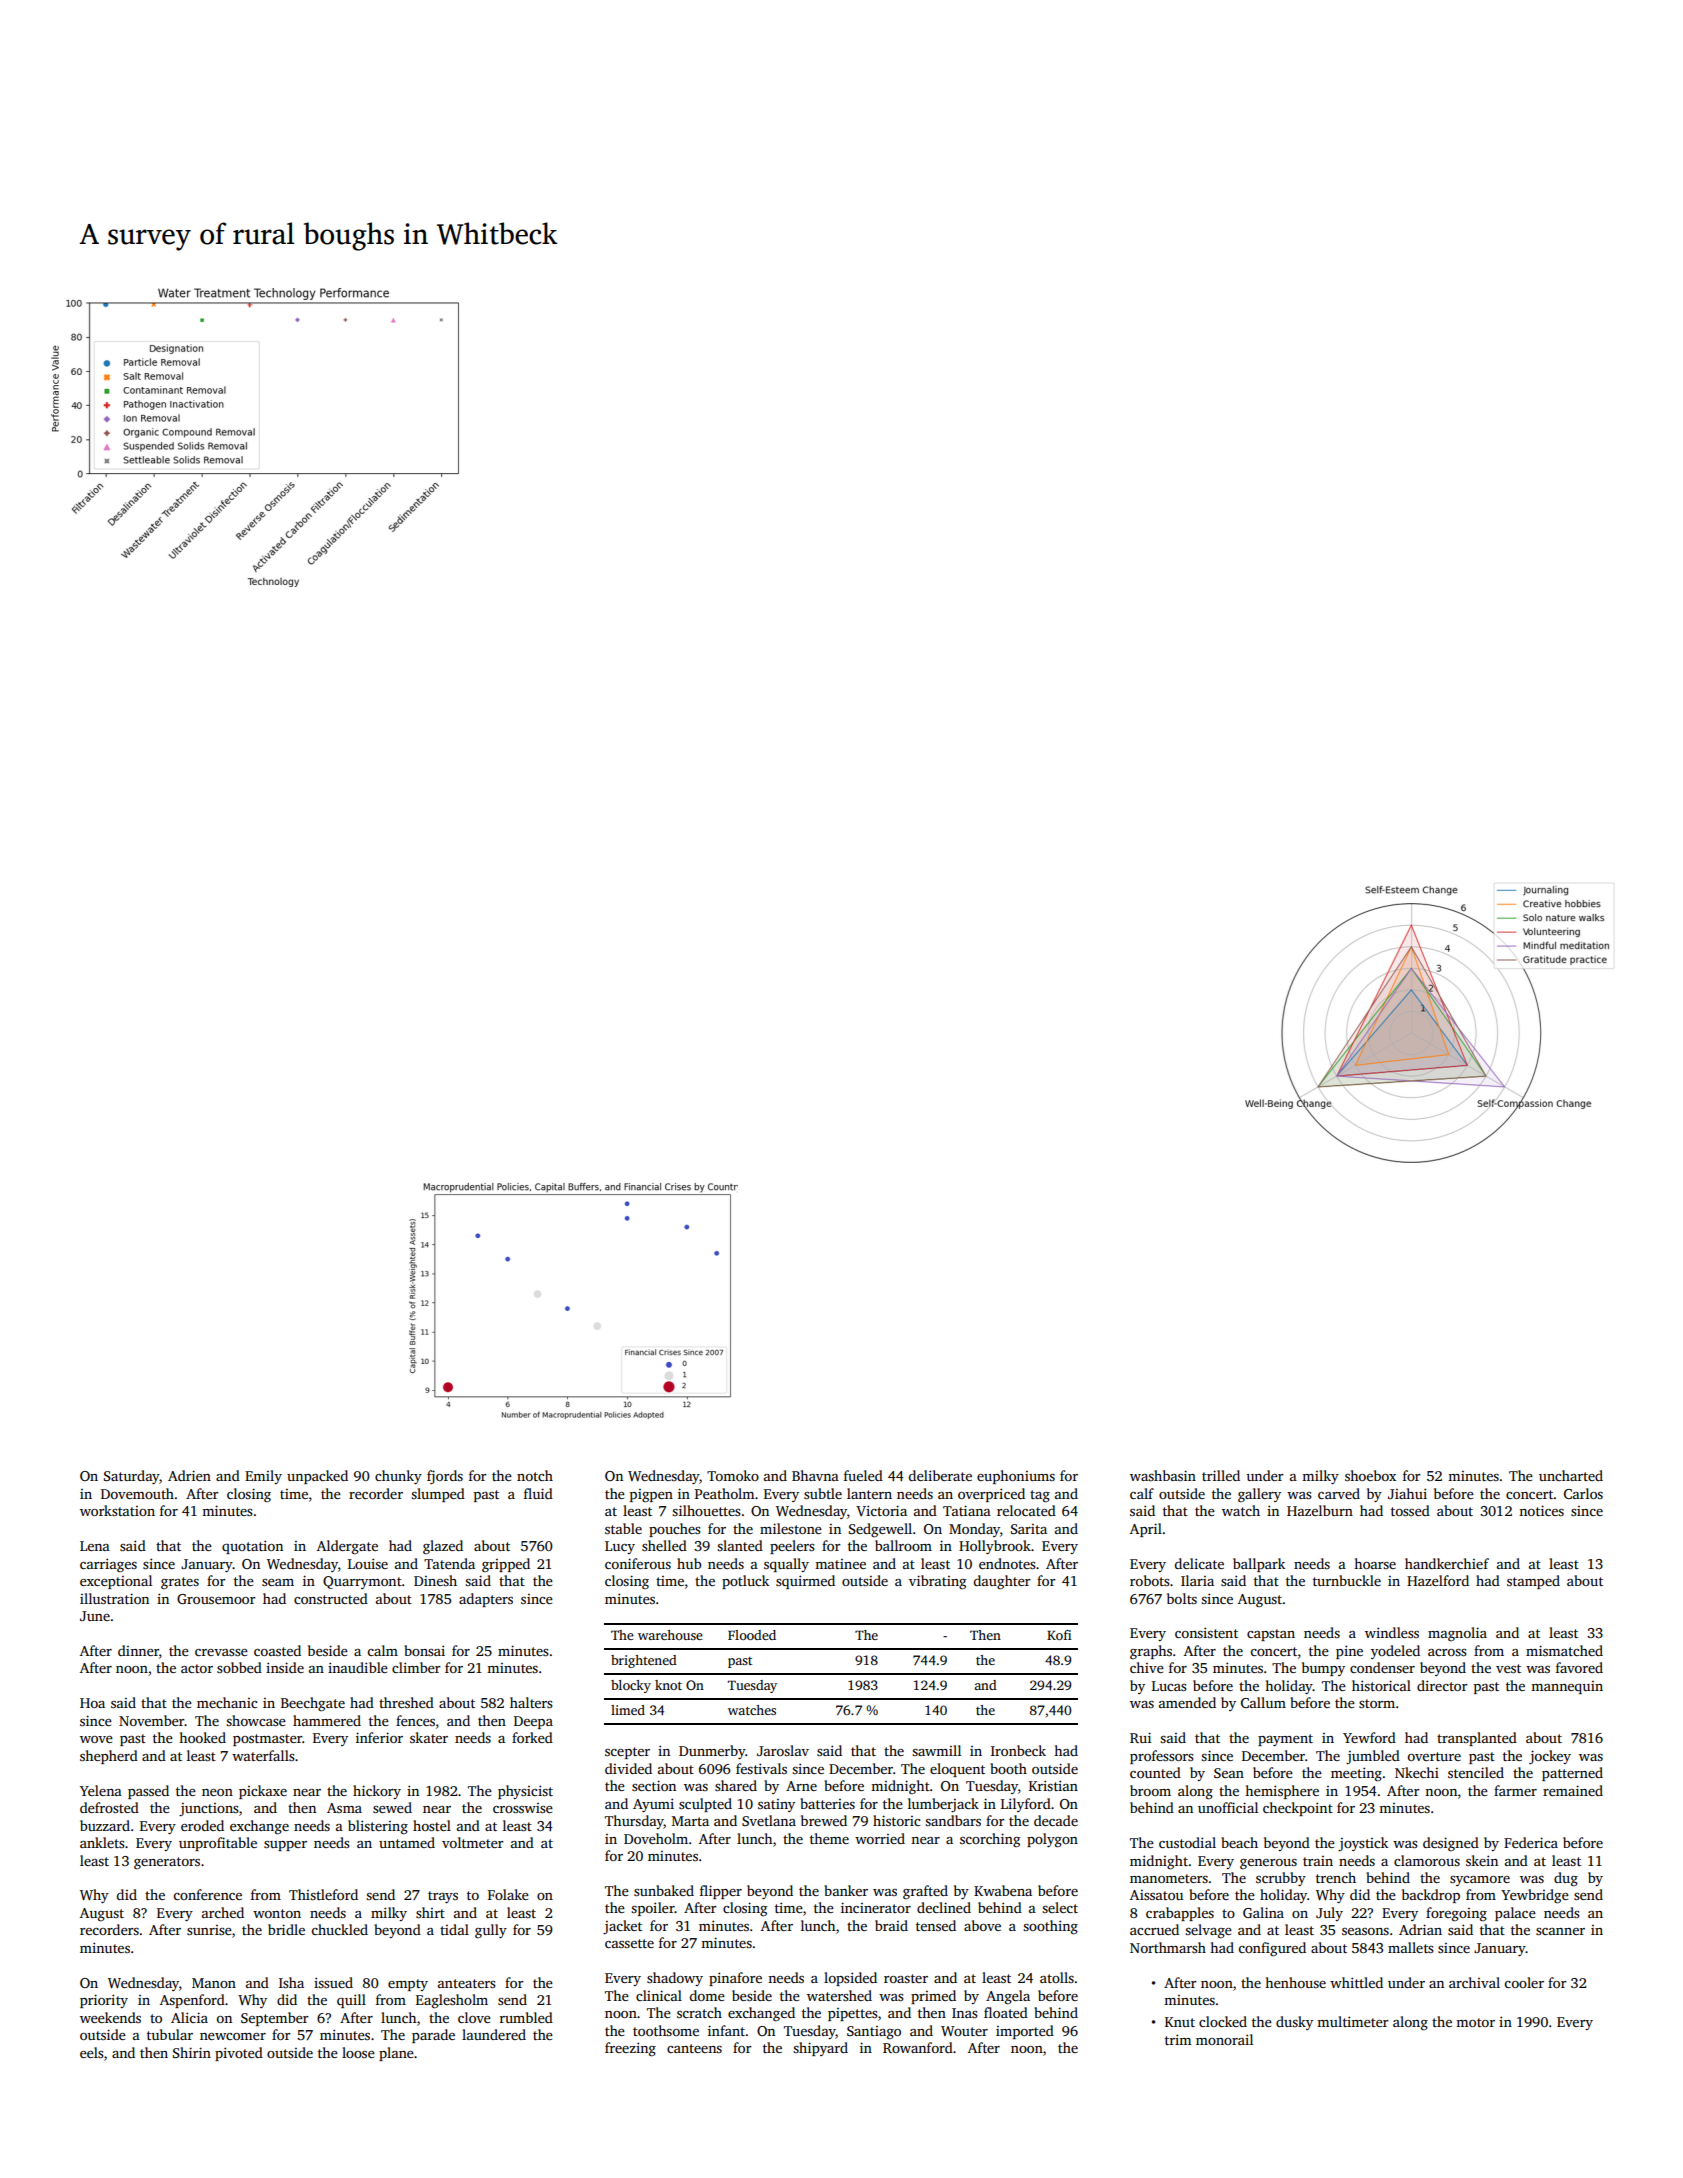 This screenshot has height=2178, width=1683. What do you see at coordinates (209, 1930) in the screenshot?
I see `sunrise` at bounding box center [209, 1930].
